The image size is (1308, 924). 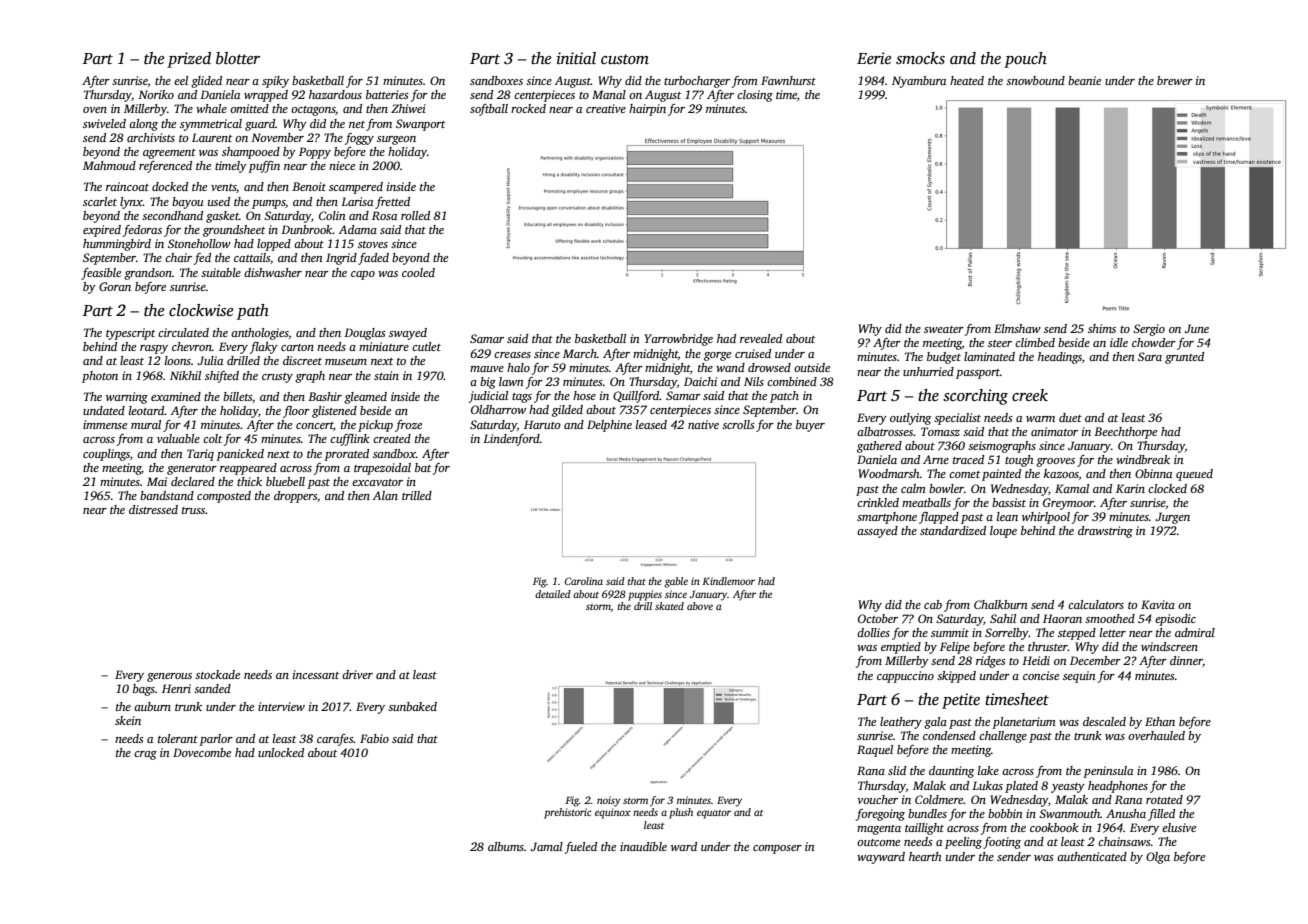 I want to click on initial, so click(x=576, y=58).
